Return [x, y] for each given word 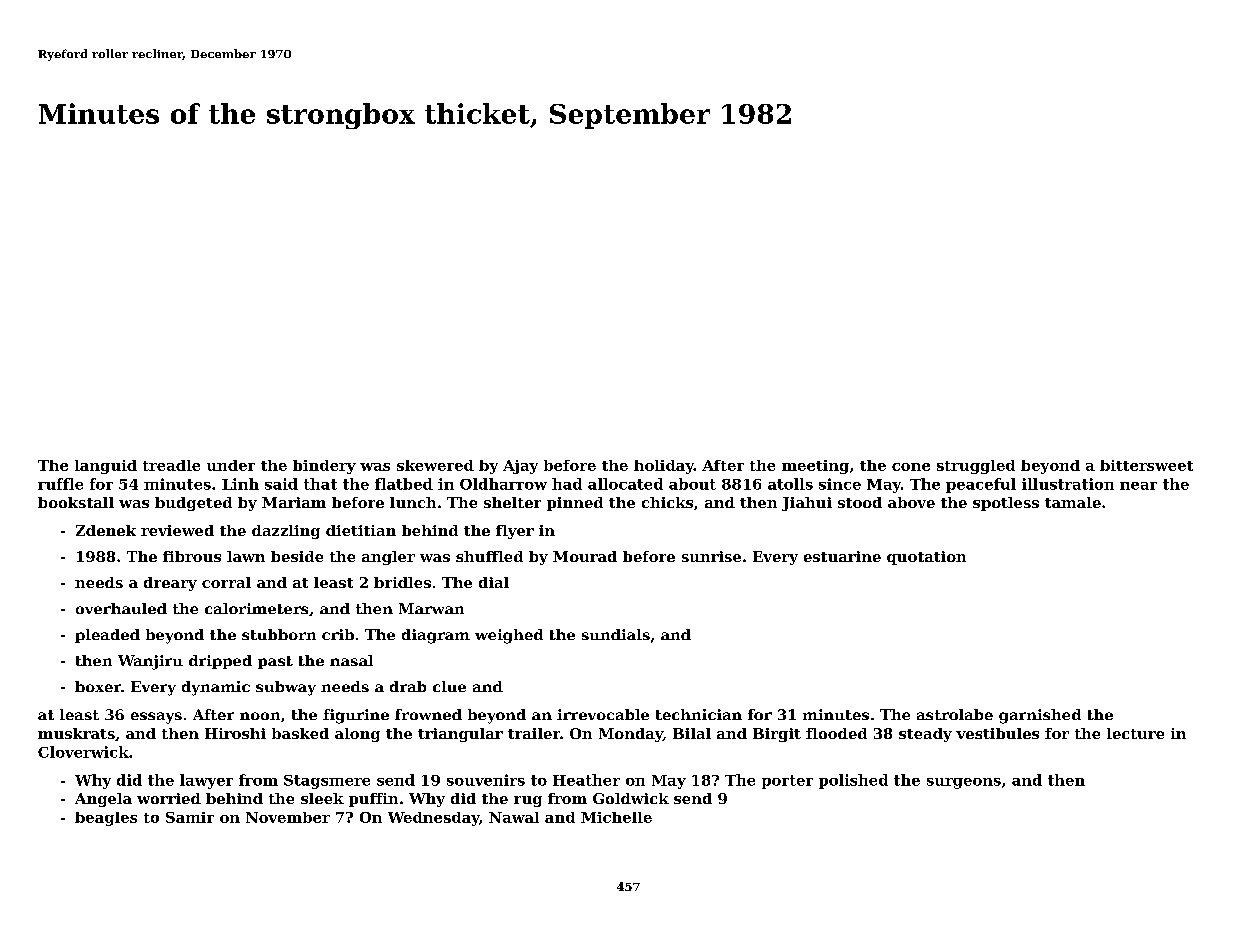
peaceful [981, 485]
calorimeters [256, 608]
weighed [509, 636]
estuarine [842, 556]
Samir [190, 817]
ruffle [60, 484]
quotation [926, 558]
